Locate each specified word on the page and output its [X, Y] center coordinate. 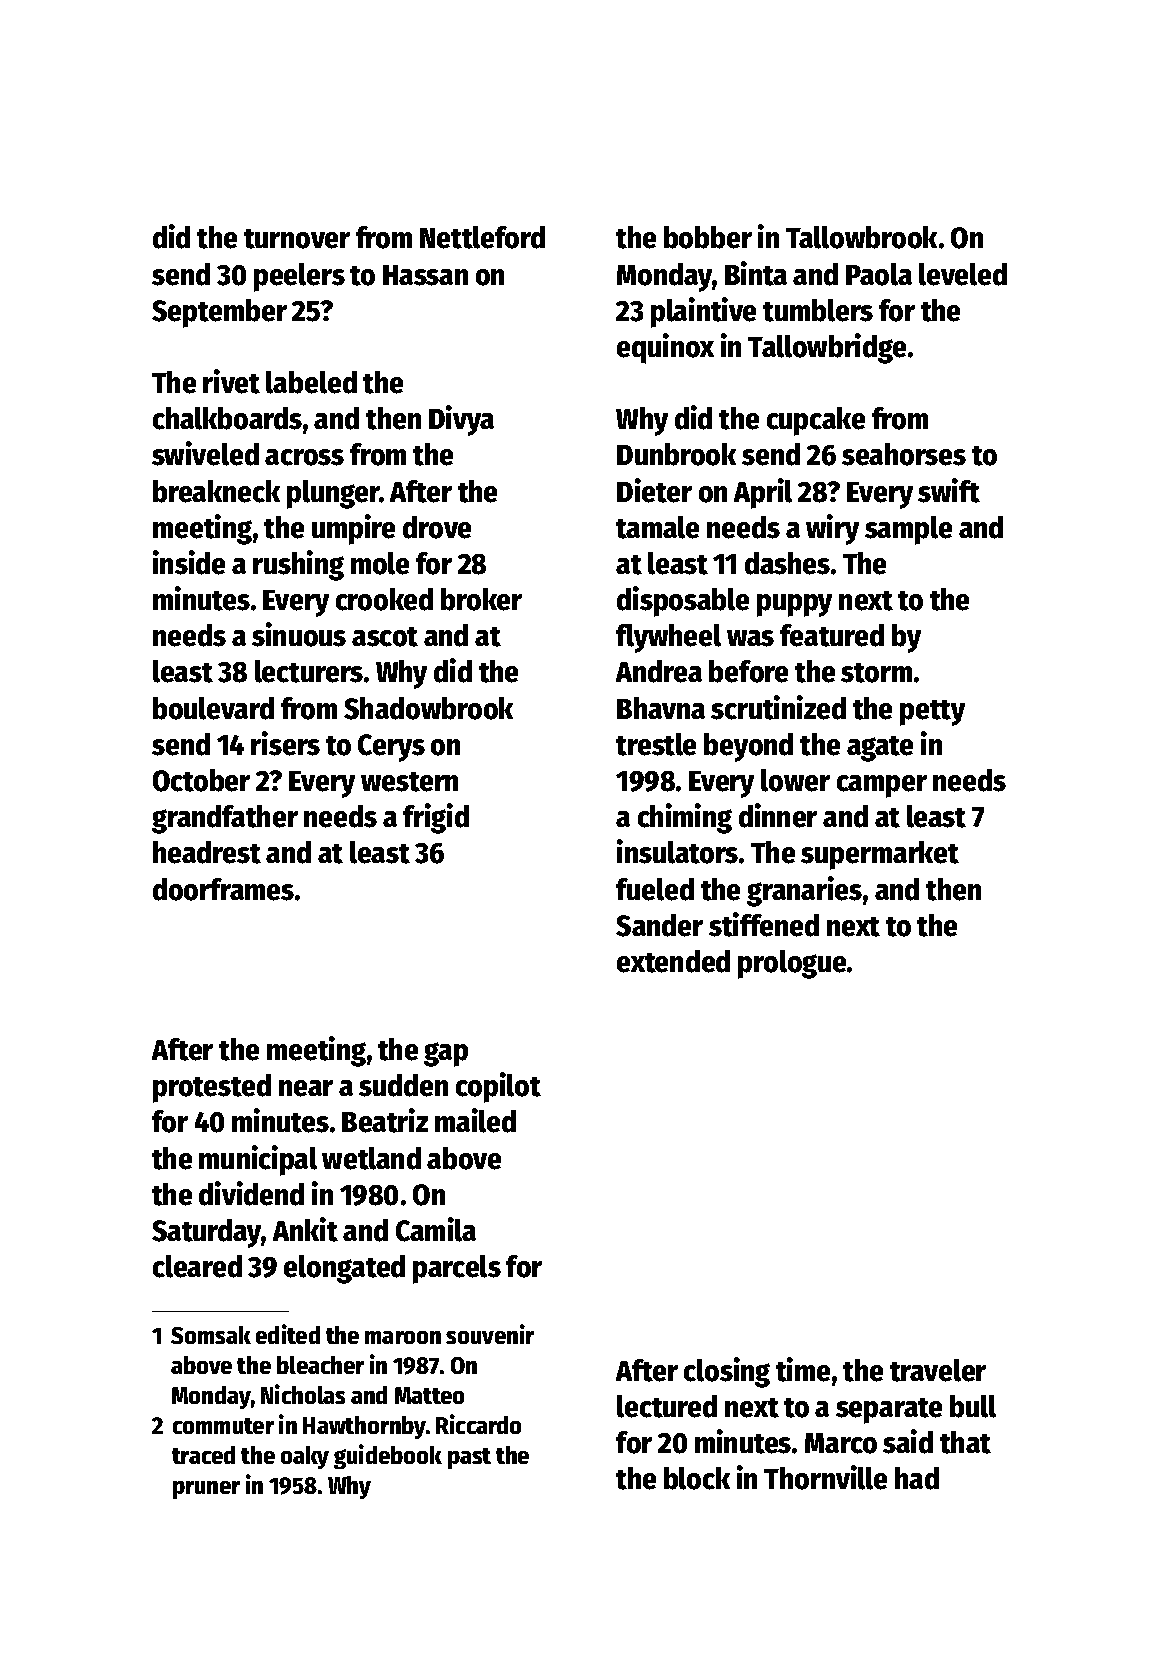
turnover [297, 239]
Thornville [825, 1477]
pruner [206, 1490]
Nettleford [482, 237]
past [469, 1458]
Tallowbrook [861, 237]
